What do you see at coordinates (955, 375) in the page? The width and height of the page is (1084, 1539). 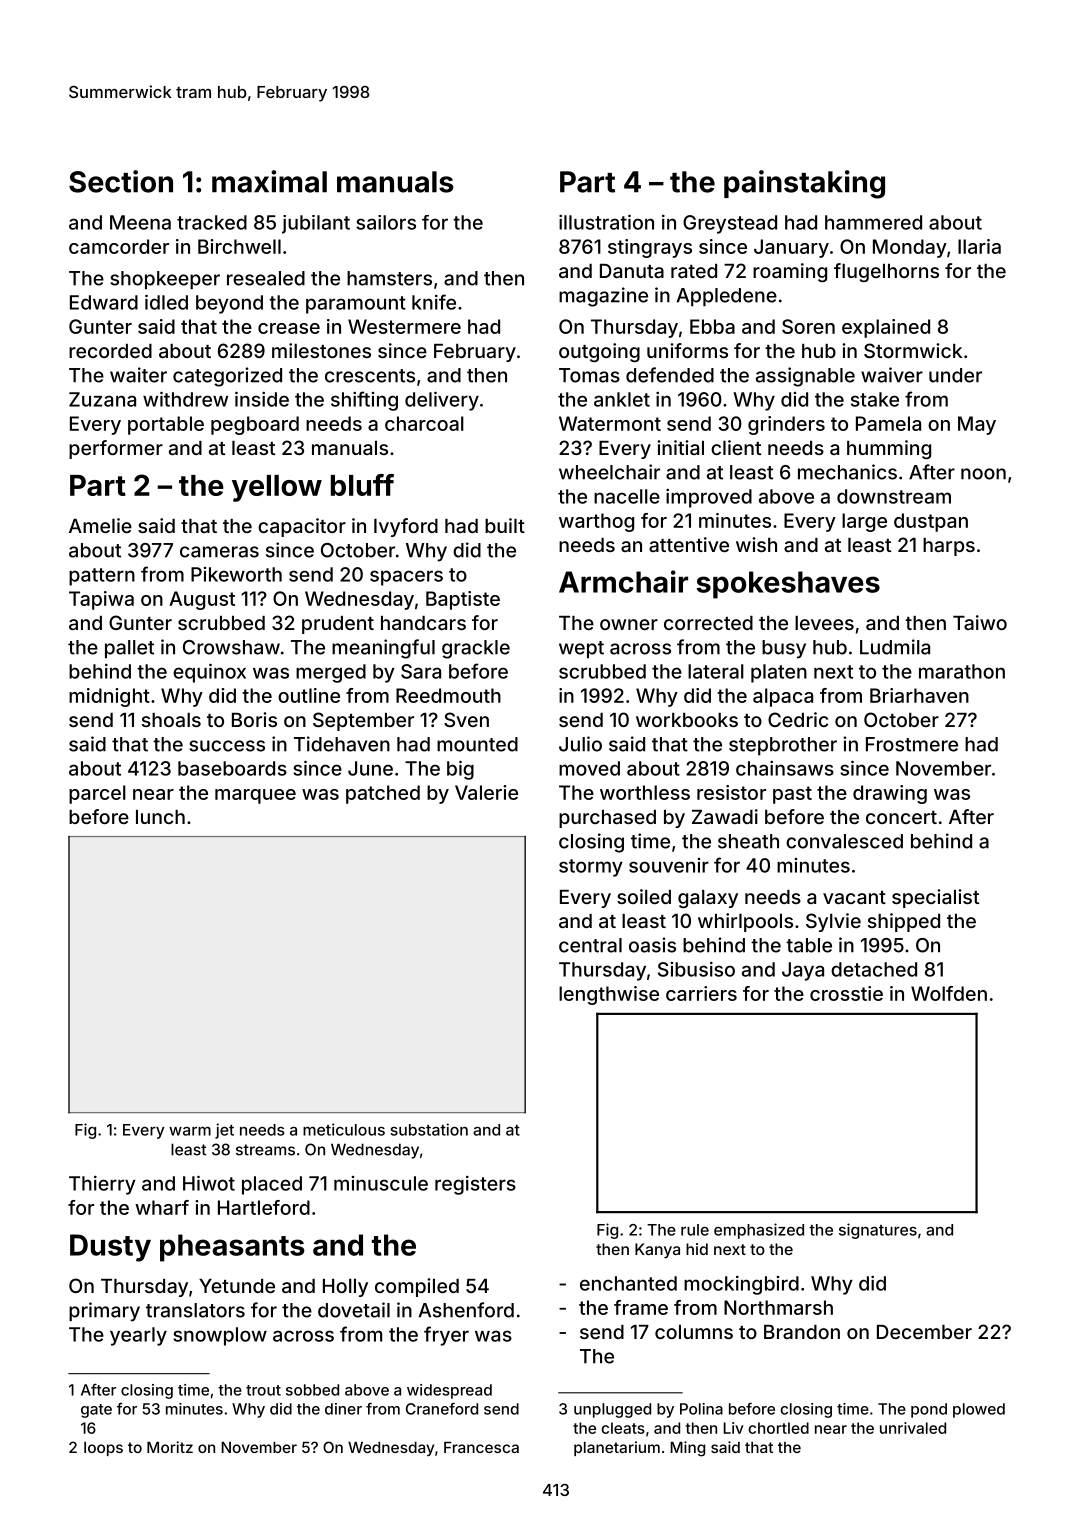 I see `under` at bounding box center [955, 375].
